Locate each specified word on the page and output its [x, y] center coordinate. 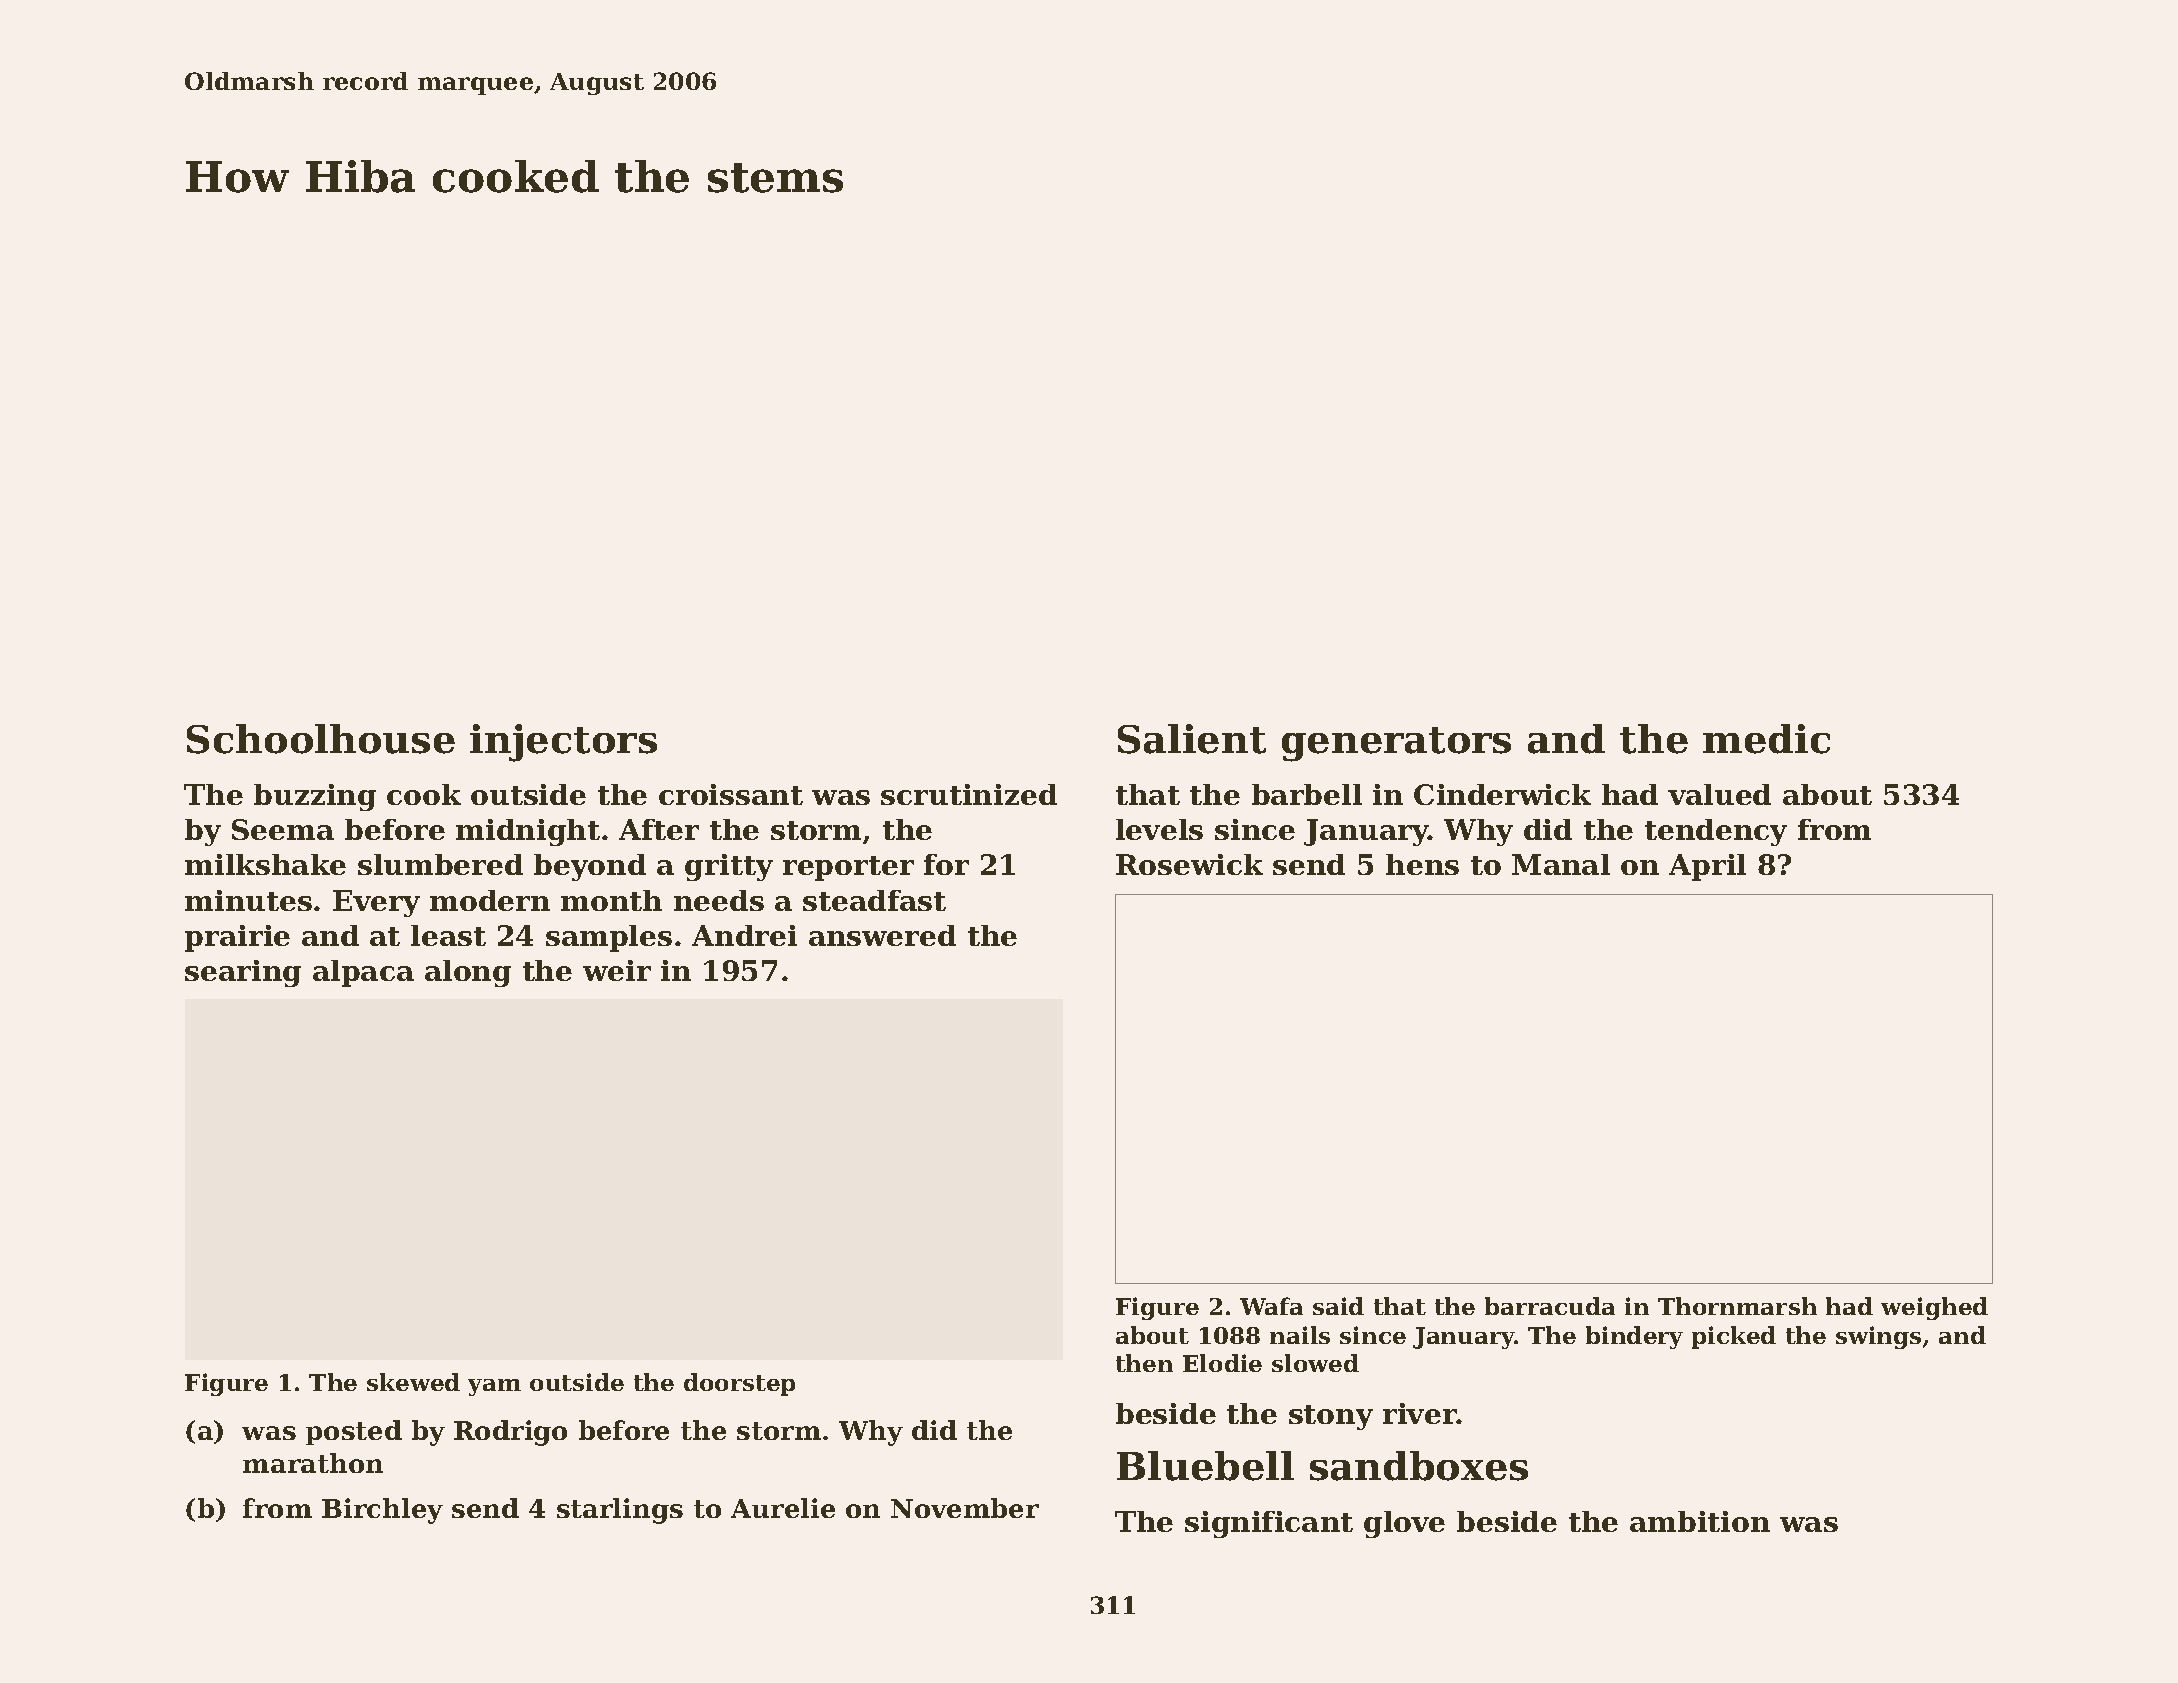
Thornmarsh [1737, 1306]
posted [354, 1432]
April [1707, 867]
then [1144, 1363]
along [468, 973]
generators [1396, 744]
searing [243, 973]
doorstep [739, 1384]
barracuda [1550, 1306]
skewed [413, 1382]
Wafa [1271, 1306]
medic [1766, 739]
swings [1878, 1337]
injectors [563, 743]
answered [882, 935]
